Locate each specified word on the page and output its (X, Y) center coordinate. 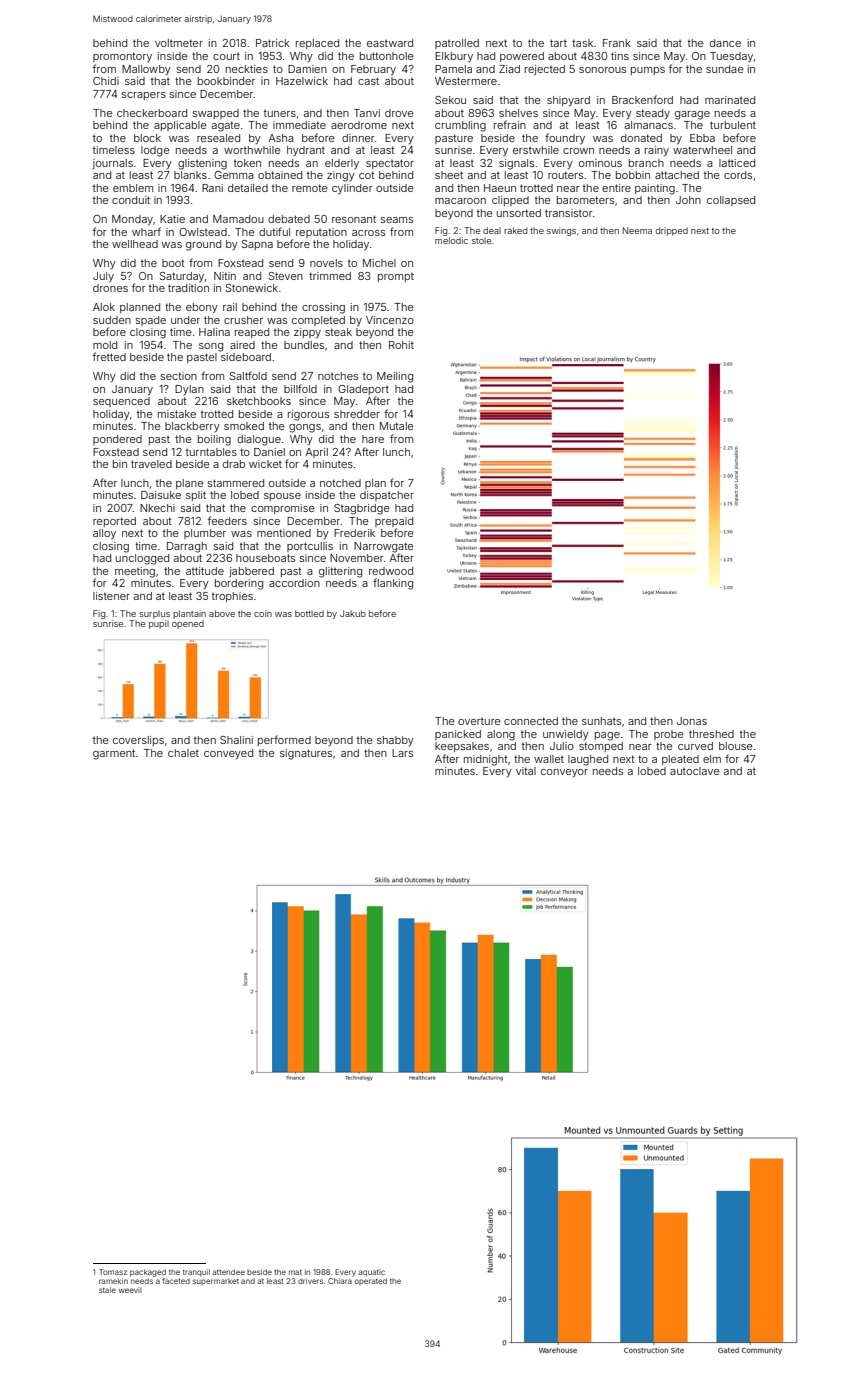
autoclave (694, 771)
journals (112, 164)
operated (370, 1281)
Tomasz (113, 1272)
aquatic (371, 1273)
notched (340, 483)
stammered (236, 483)
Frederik (354, 533)
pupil (159, 624)
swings (561, 231)
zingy (341, 176)
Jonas (692, 721)
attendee (228, 1272)
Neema (637, 230)
